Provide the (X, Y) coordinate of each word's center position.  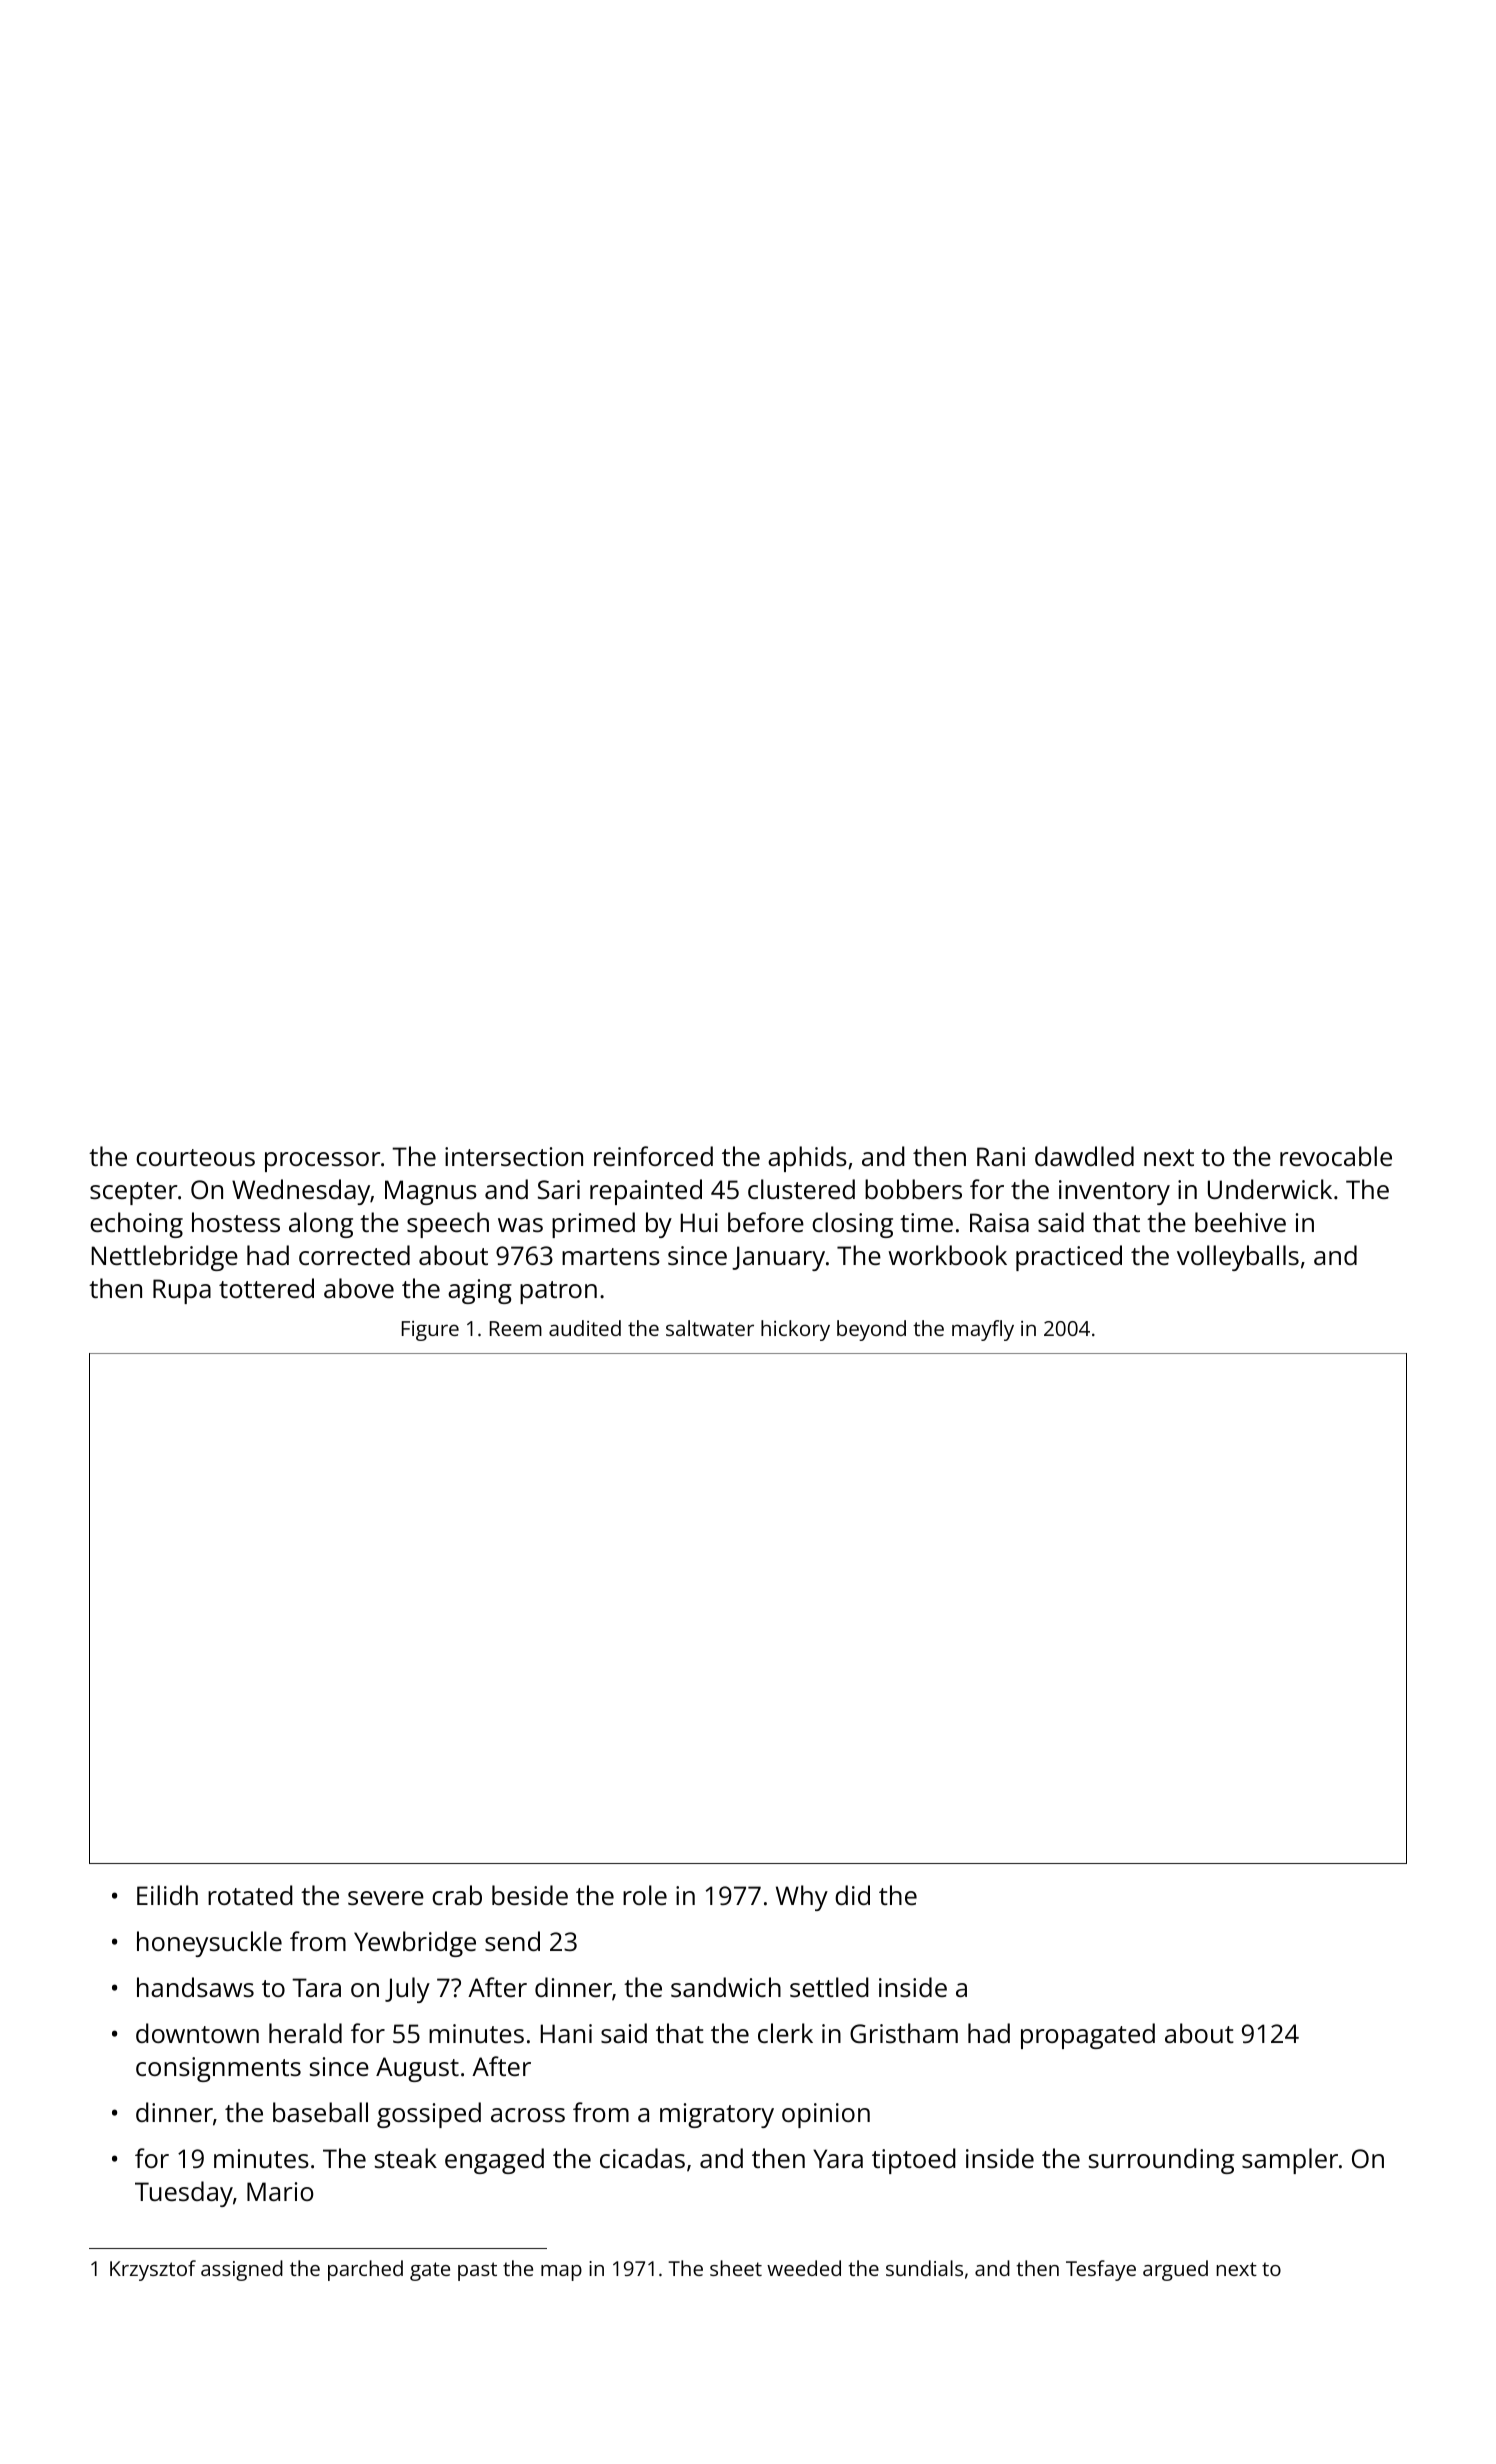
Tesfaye (1101, 2270)
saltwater (710, 1328)
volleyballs (1238, 1258)
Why (802, 1898)
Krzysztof (153, 2270)
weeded (804, 2268)
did (852, 1895)
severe (386, 1898)
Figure (430, 1331)
